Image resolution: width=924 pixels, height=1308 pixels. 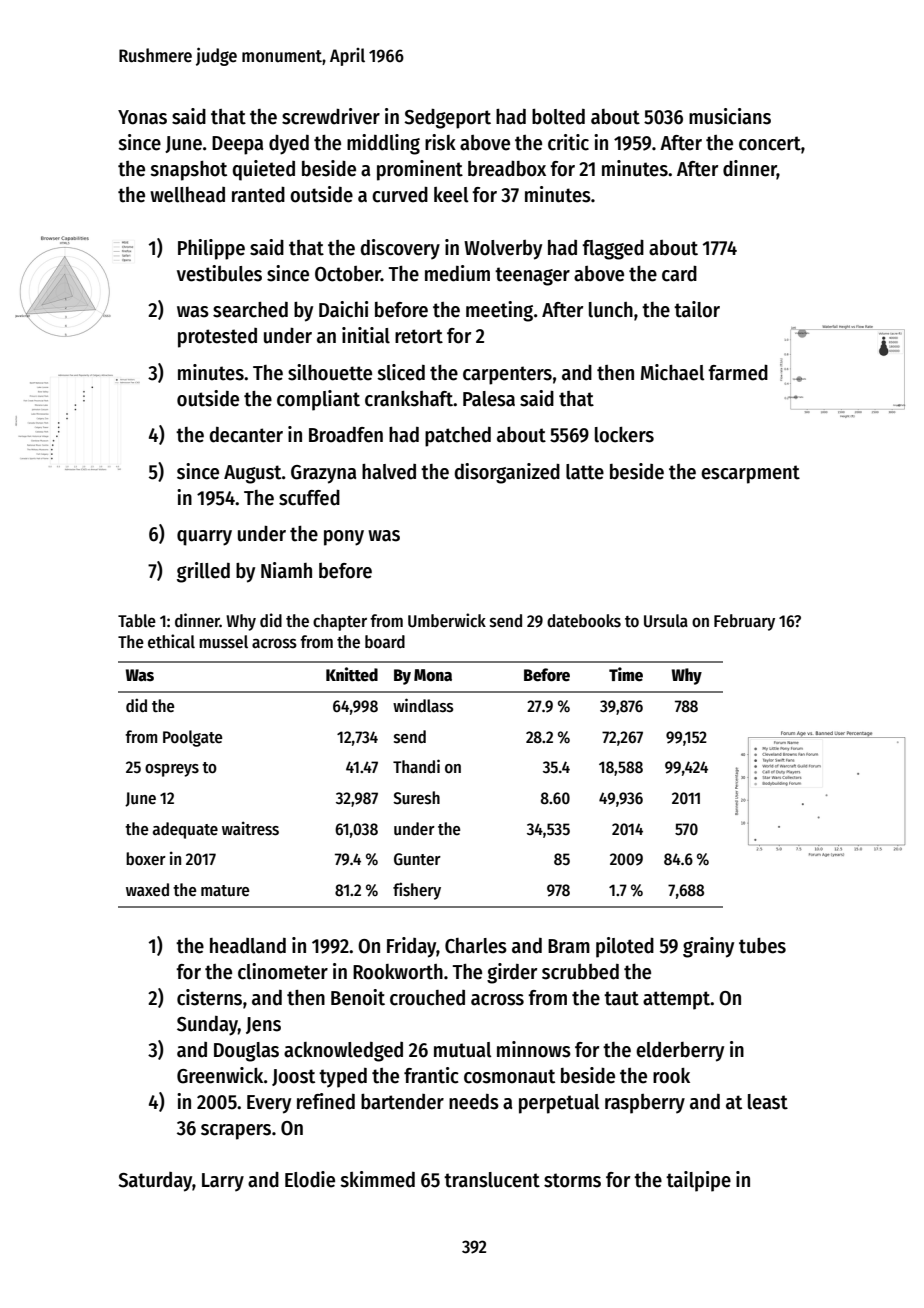 I want to click on Suresh, so click(x=416, y=798).
